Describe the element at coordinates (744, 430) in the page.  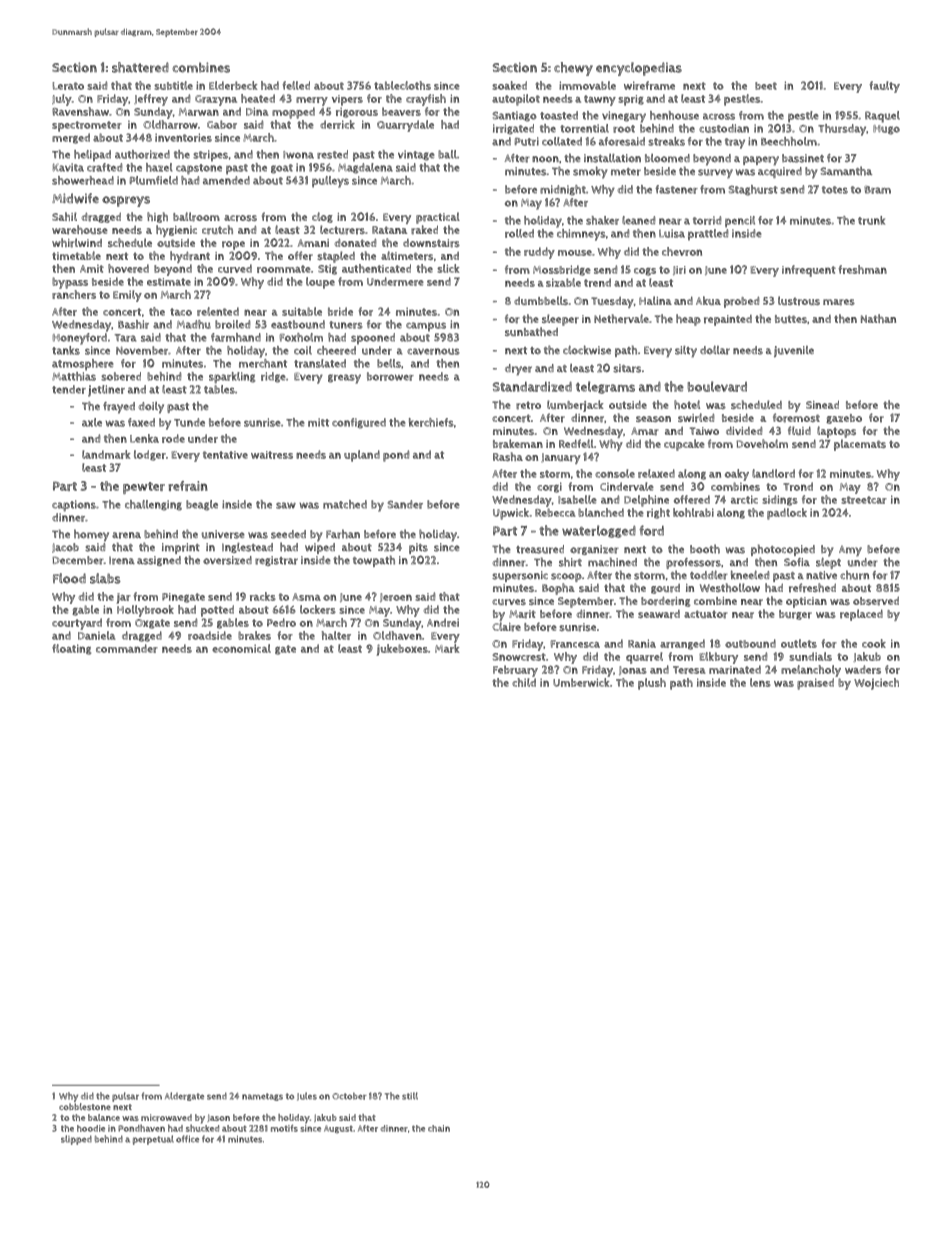
I see `divided` at that location.
